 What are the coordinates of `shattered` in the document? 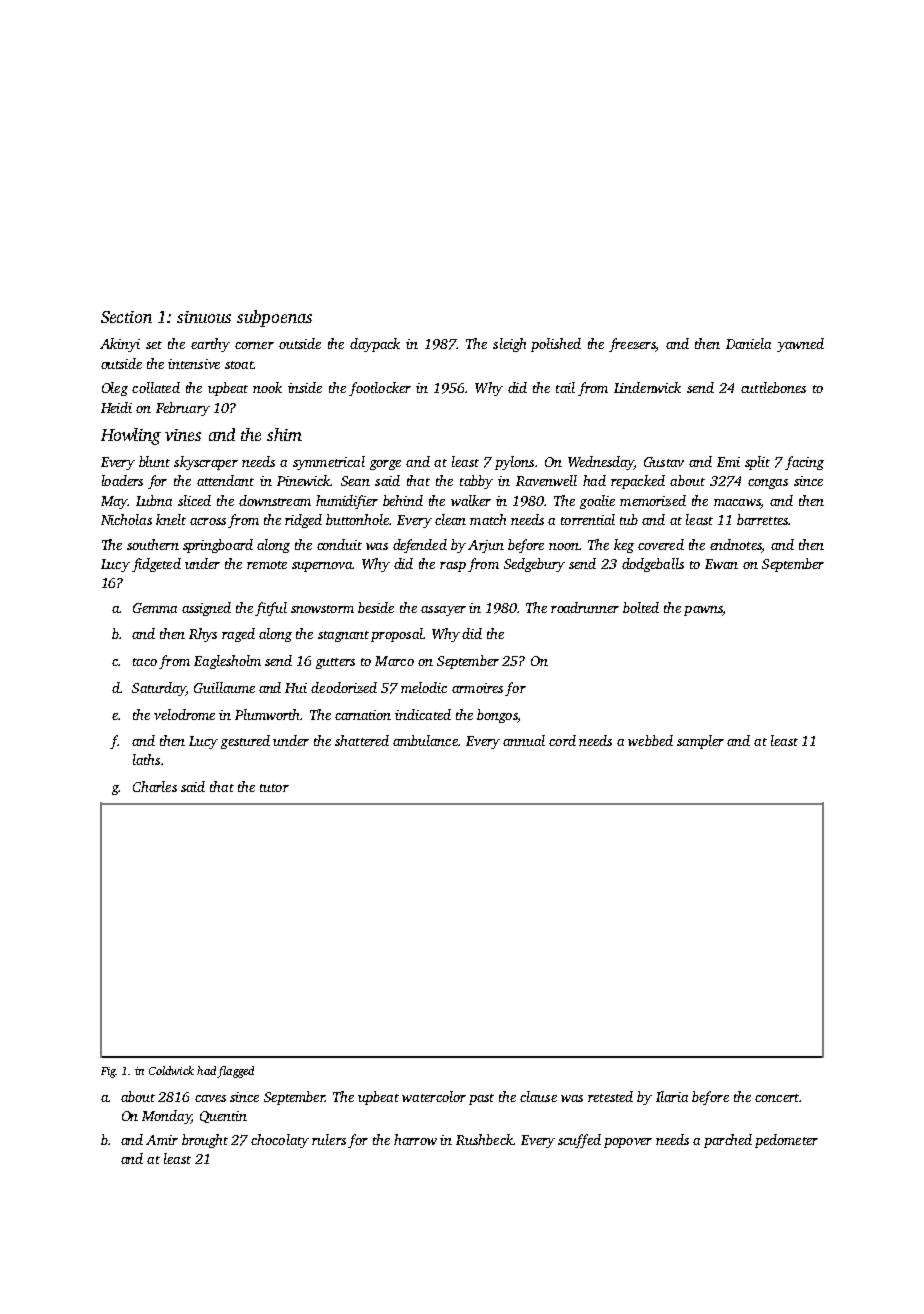 It's located at (362, 740).
